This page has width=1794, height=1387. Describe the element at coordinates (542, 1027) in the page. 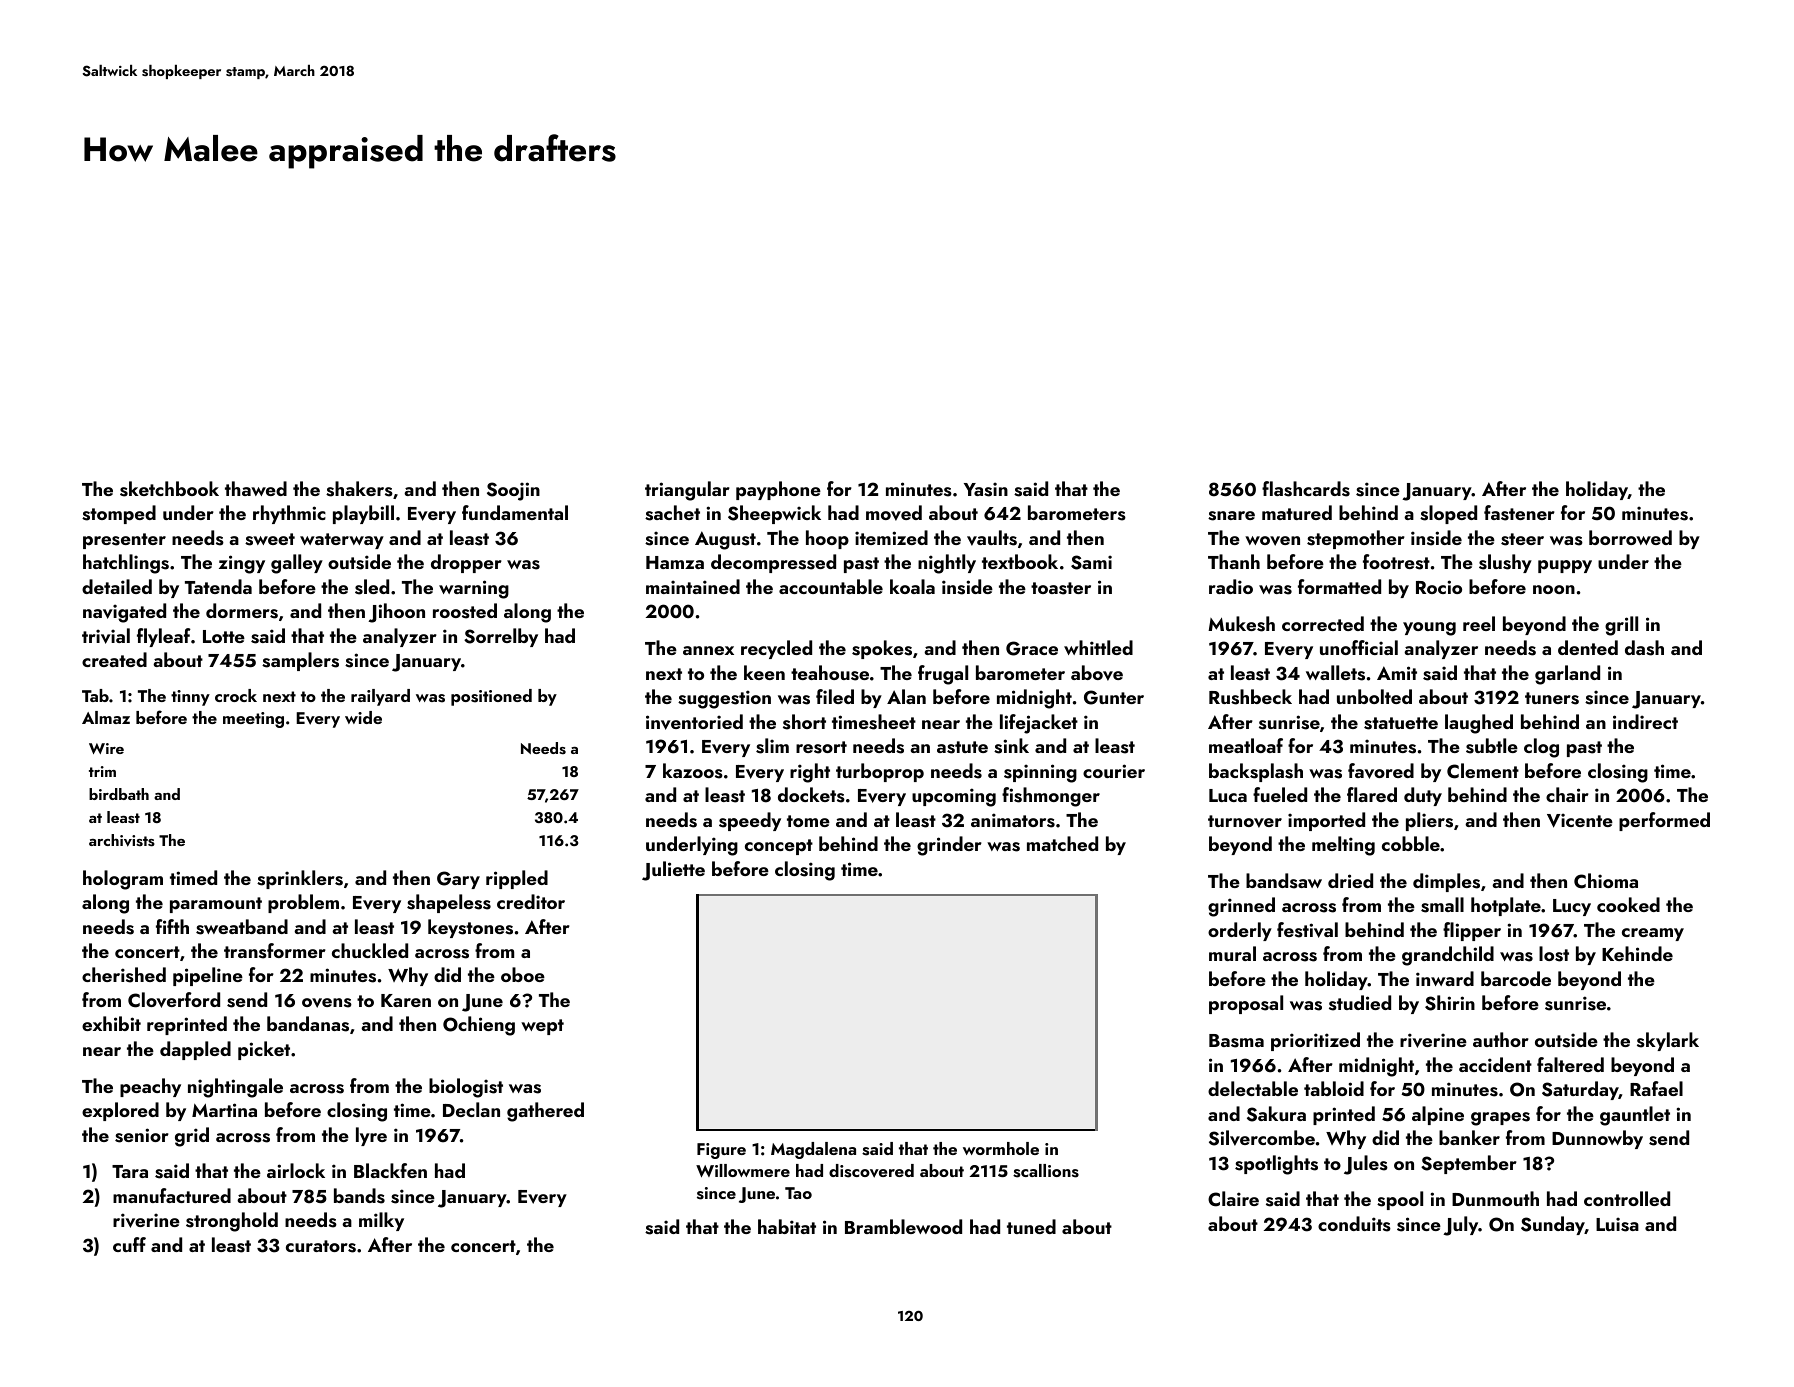

I see `wept` at that location.
